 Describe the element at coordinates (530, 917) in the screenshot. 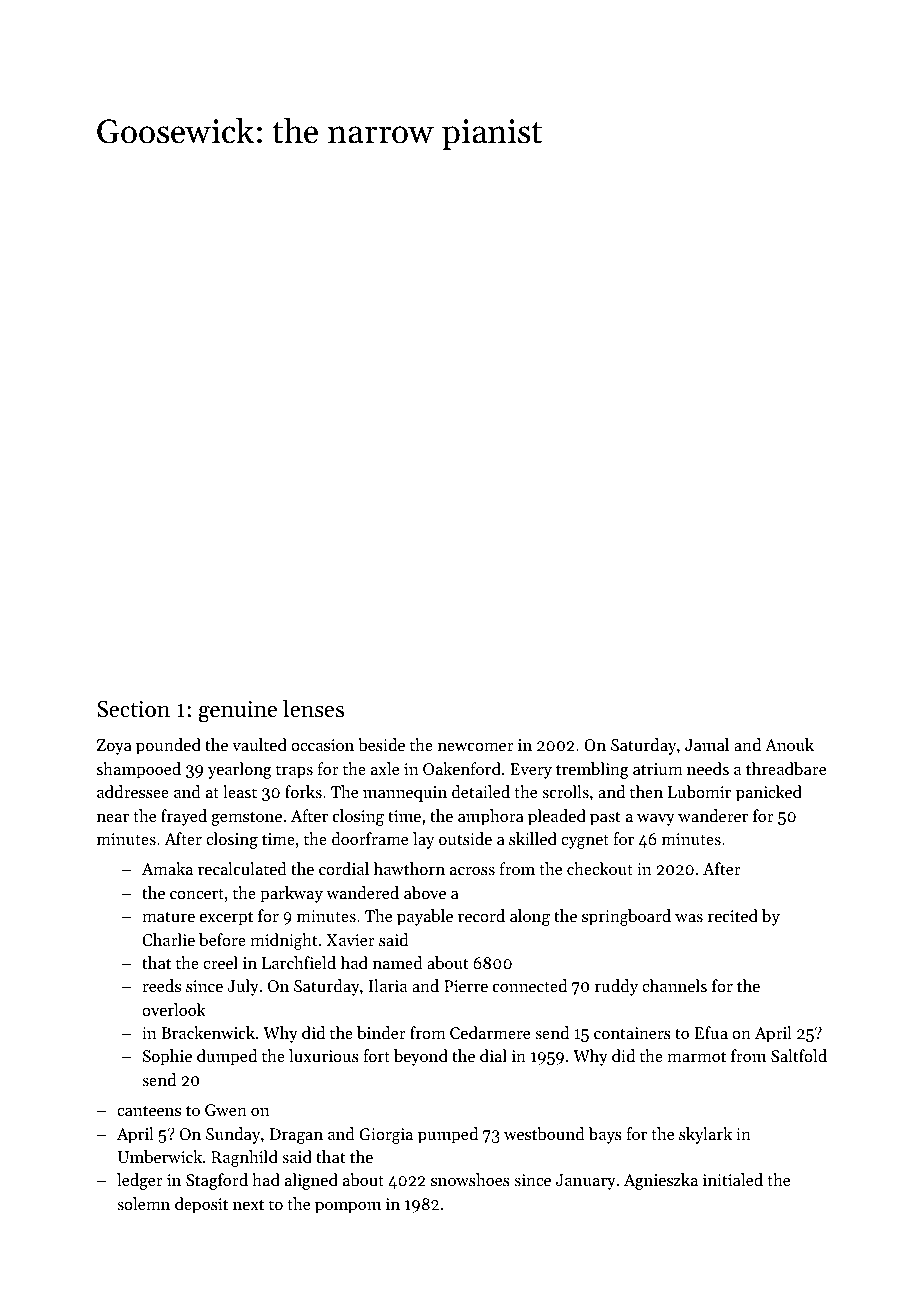

I see `along` at that location.
